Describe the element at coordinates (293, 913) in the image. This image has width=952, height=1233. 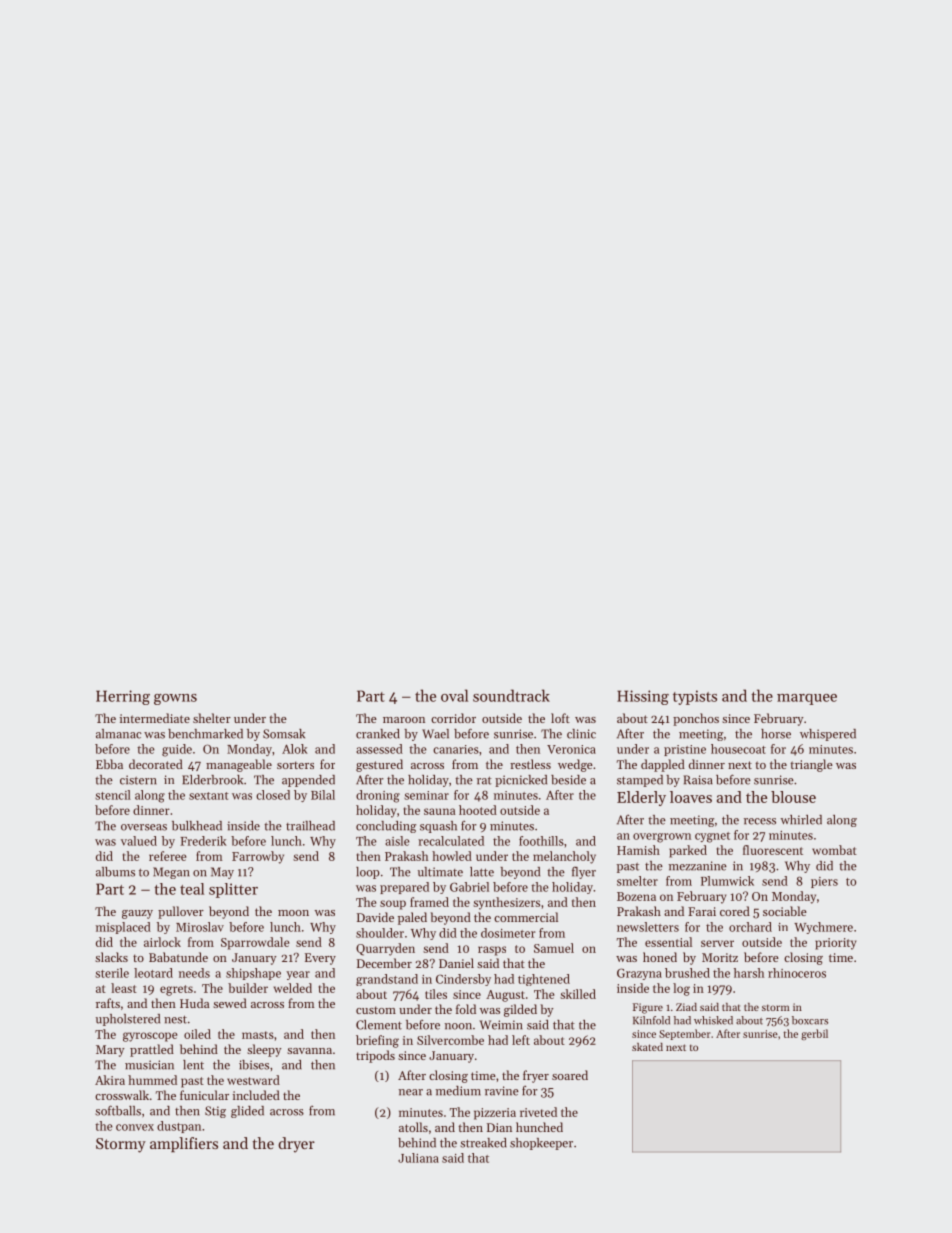
I see `moon` at that location.
